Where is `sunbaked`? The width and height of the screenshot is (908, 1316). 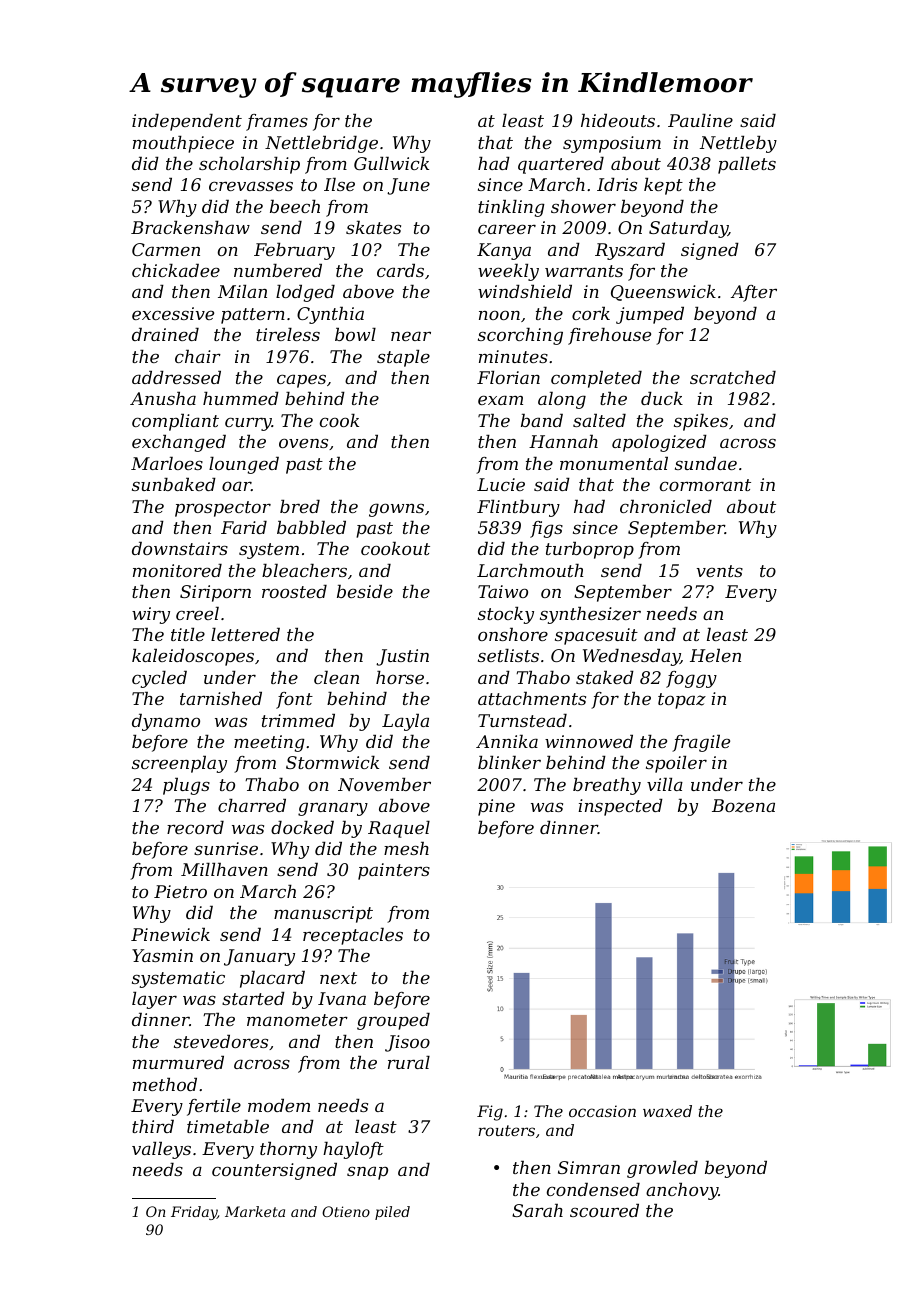
sunbaked is located at coordinates (174, 484).
